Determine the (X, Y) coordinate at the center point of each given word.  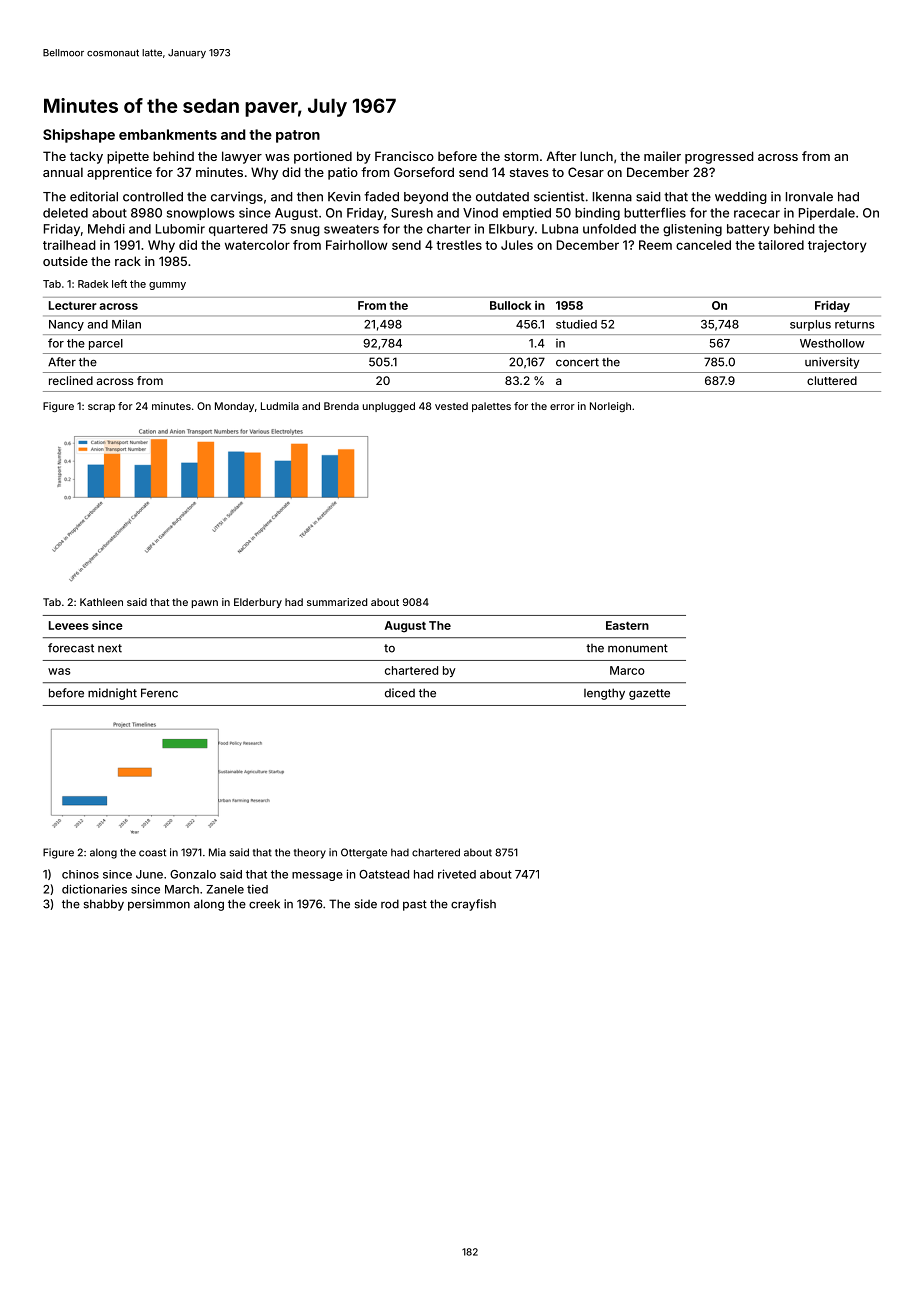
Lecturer (73, 305)
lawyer (242, 157)
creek (264, 904)
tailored (781, 245)
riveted (457, 874)
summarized (337, 602)
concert (577, 362)
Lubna (560, 229)
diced (400, 693)
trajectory (837, 246)
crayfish (473, 905)
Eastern (627, 625)
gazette (649, 694)
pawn (205, 604)
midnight (112, 694)
